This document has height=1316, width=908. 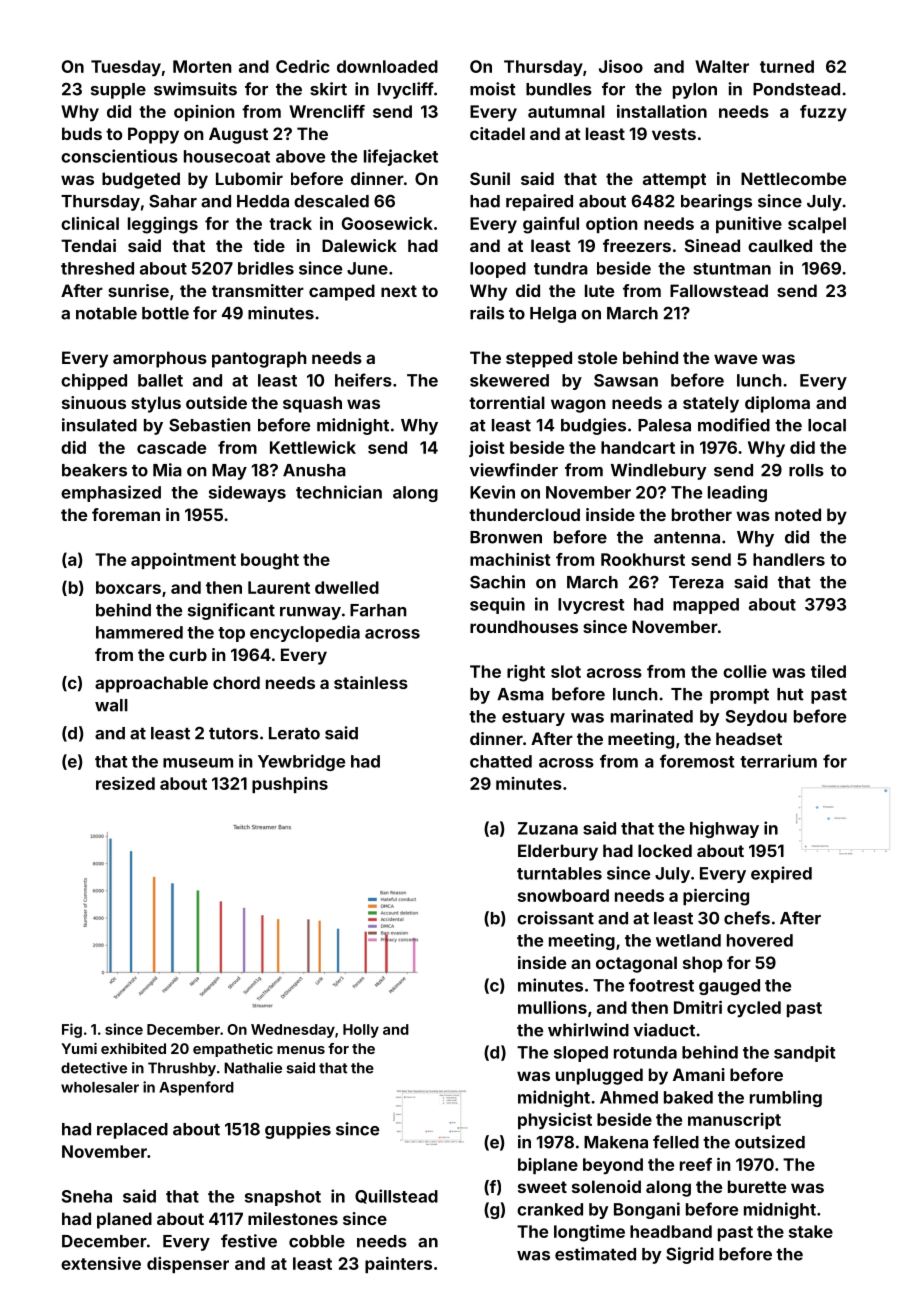 I want to click on stainless, so click(x=371, y=682).
